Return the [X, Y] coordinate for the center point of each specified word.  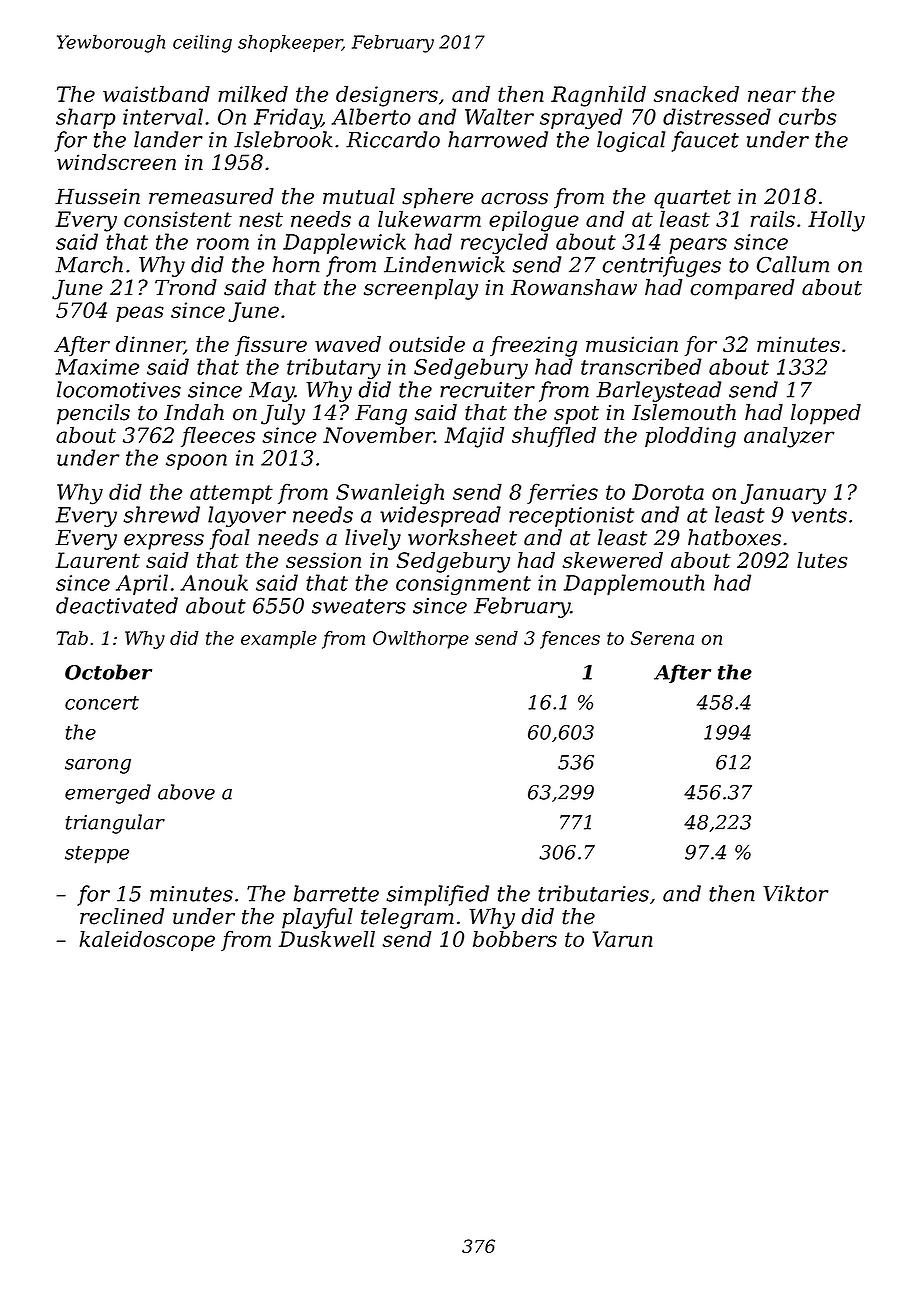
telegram [407, 918]
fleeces [218, 437]
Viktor [795, 893]
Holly [836, 221]
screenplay [421, 289]
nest [261, 219]
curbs [808, 116]
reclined [122, 916]
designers [387, 96]
